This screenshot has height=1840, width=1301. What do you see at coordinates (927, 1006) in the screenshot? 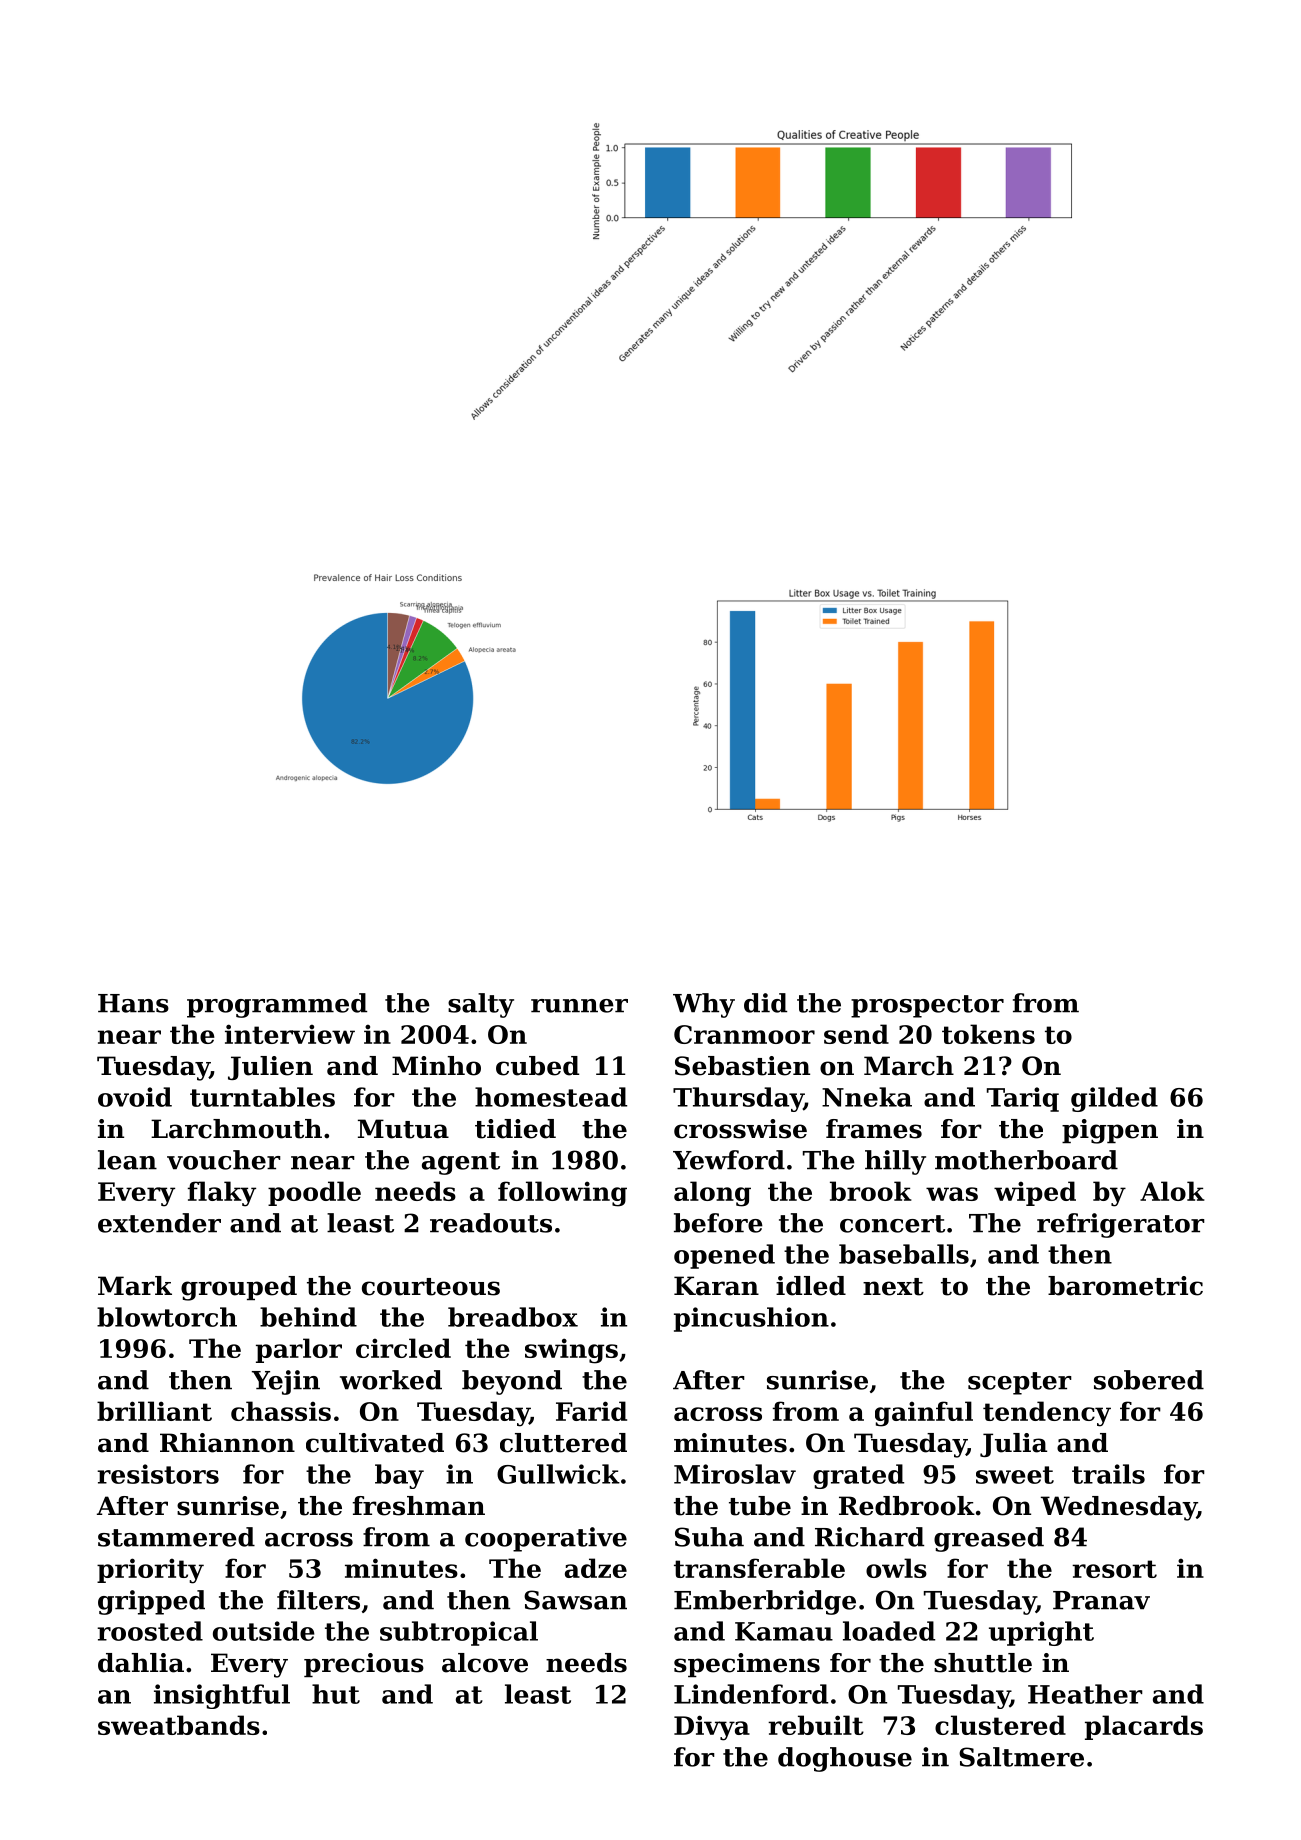
I see `prospector` at bounding box center [927, 1006].
